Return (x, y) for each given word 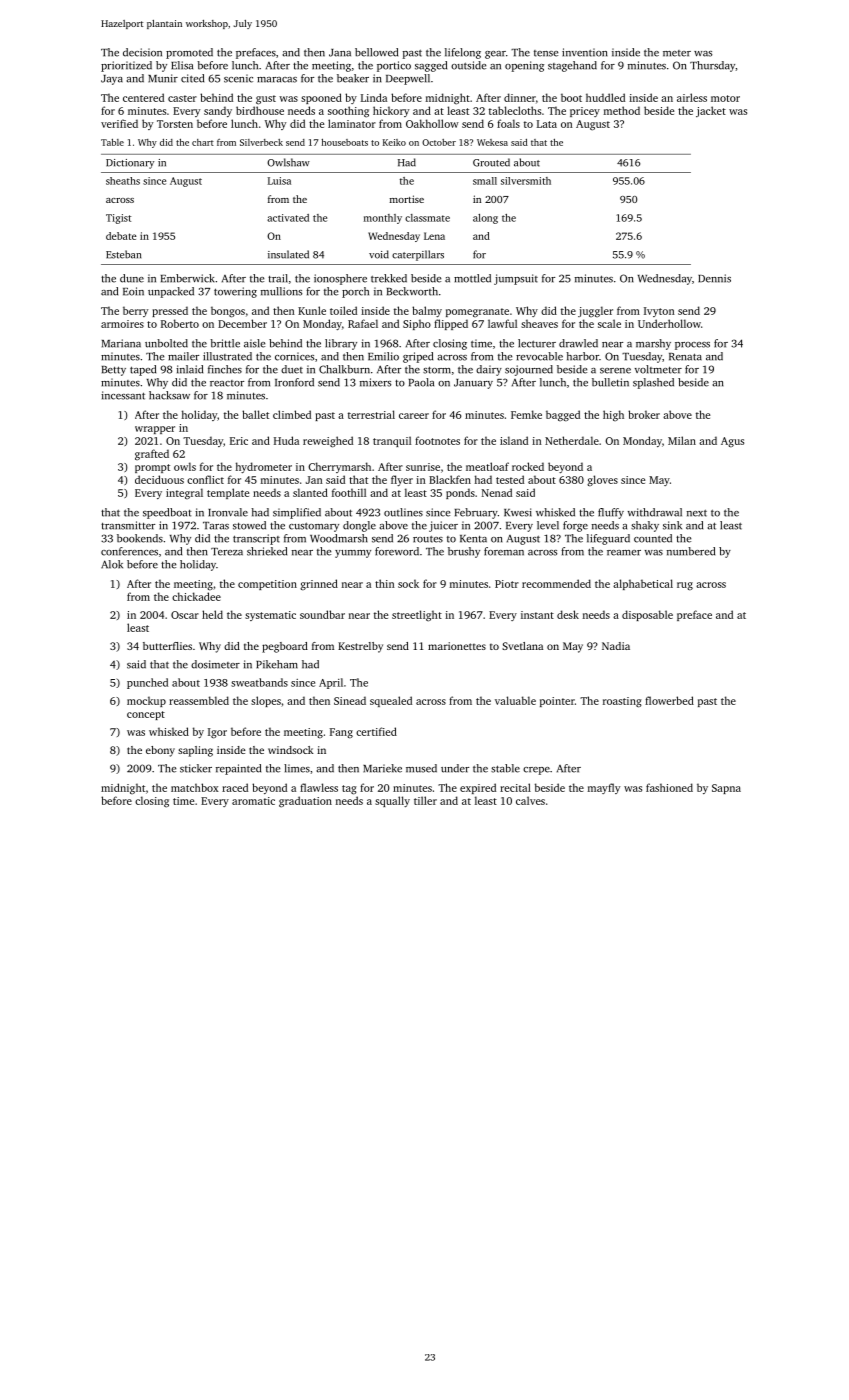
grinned (319, 585)
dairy (489, 370)
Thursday (712, 66)
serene (615, 371)
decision (142, 52)
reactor (227, 383)
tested (510, 479)
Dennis (714, 278)
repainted (238, 769)
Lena (434, 236)
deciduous (159, 479)
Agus (732, 442)
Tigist (118, 219)
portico (394, 66)
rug (685, 586)
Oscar (185, 615)
